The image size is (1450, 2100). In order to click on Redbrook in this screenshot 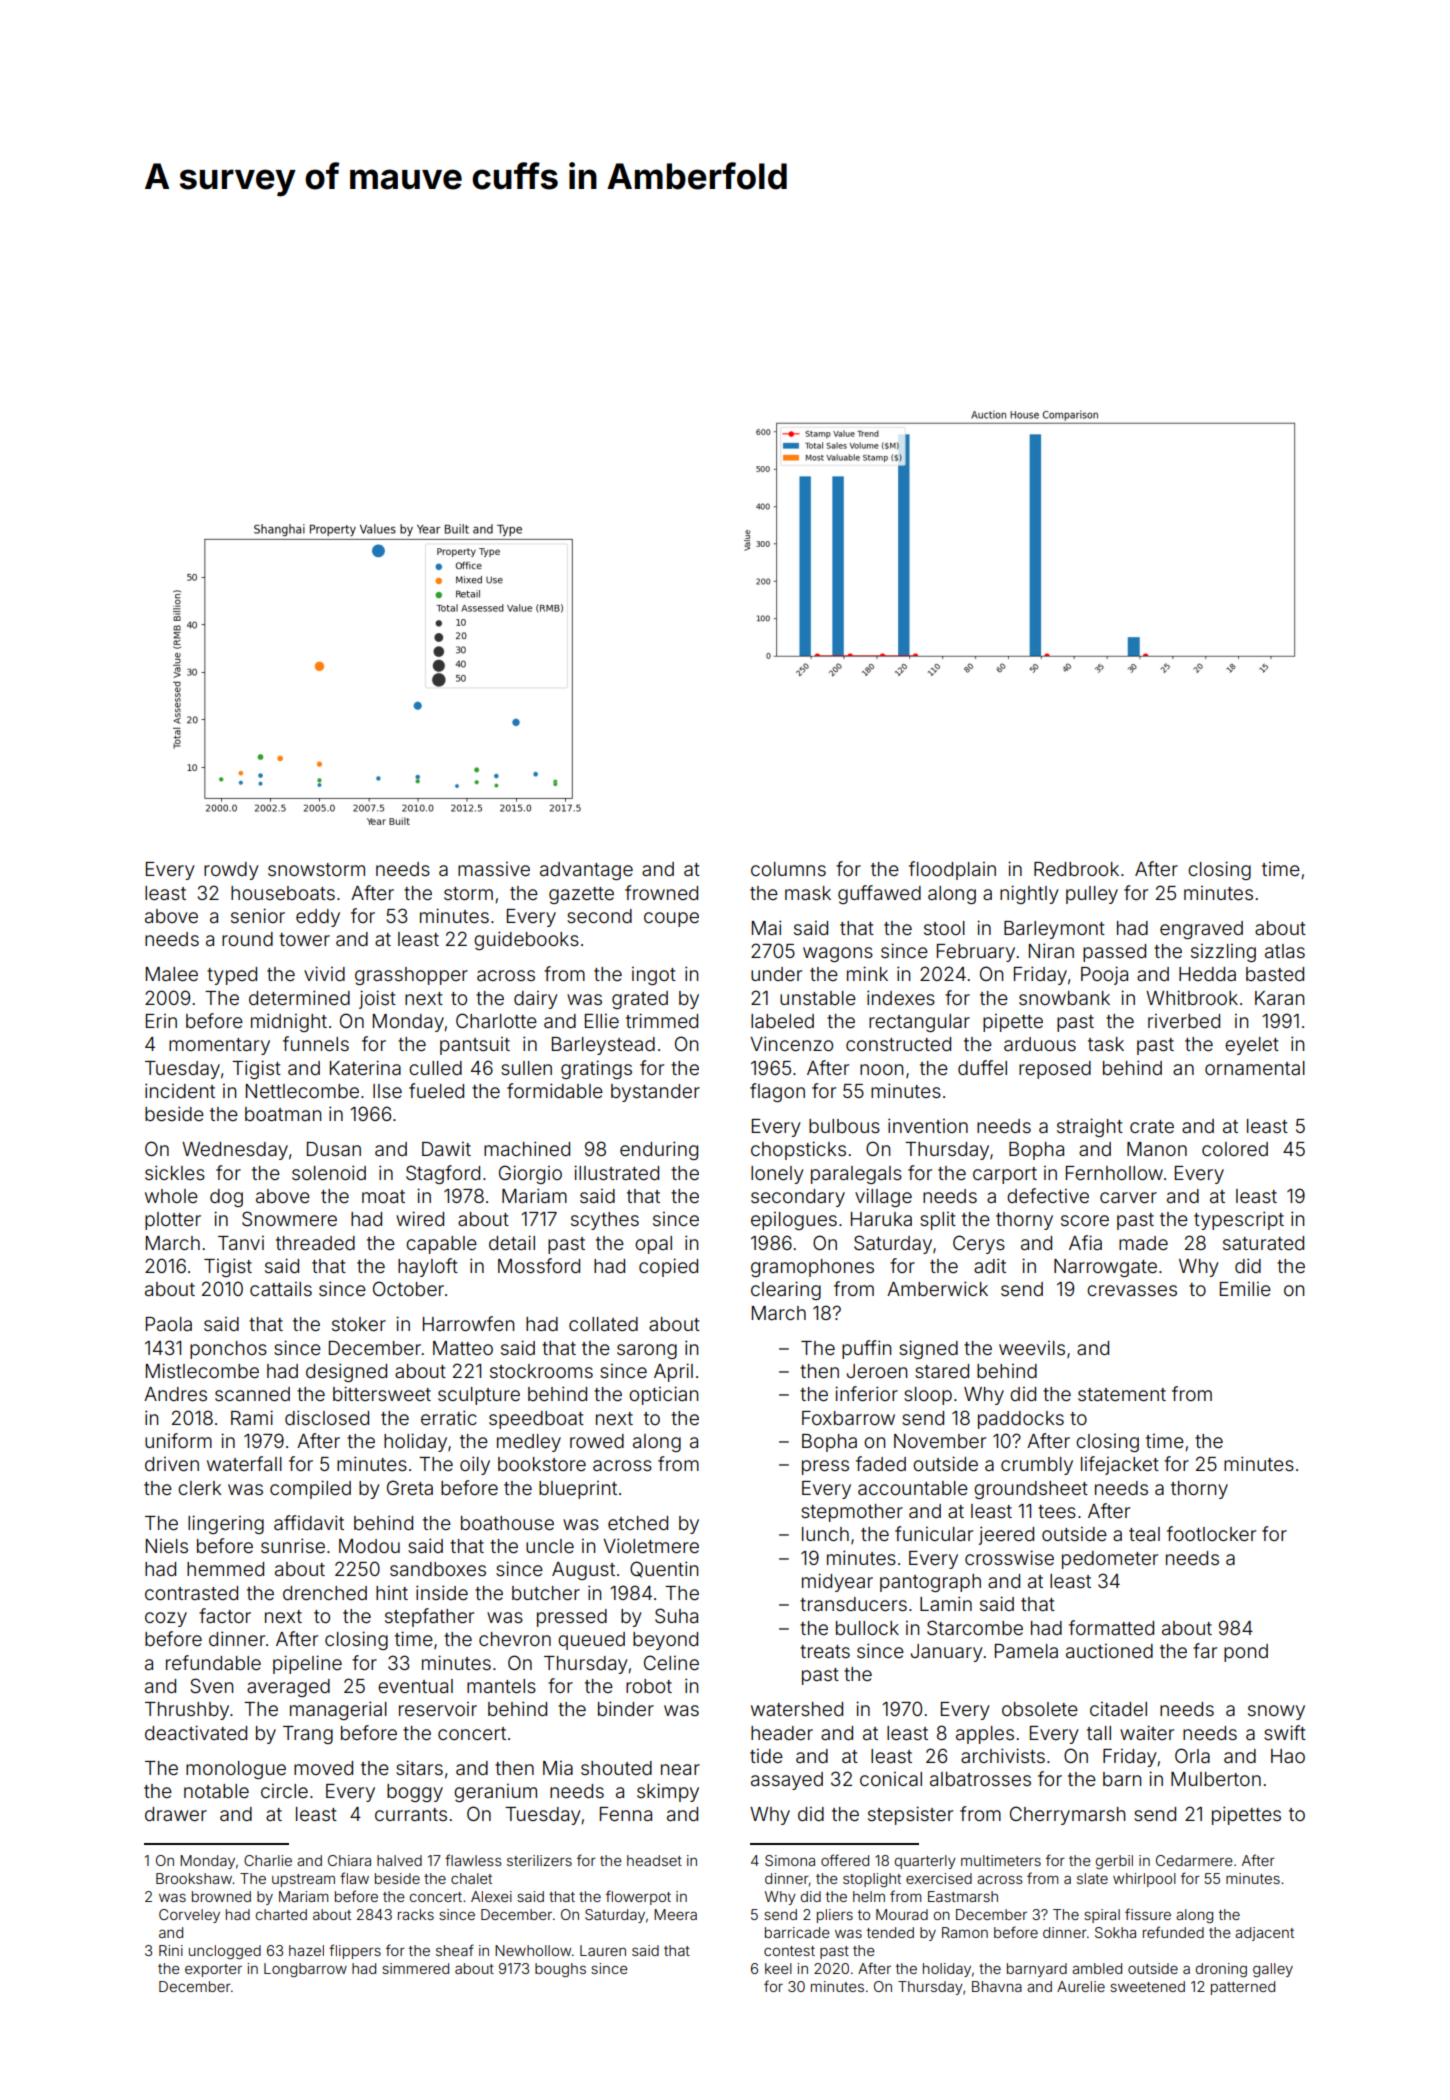, I will do `click(1076, 869)`.
